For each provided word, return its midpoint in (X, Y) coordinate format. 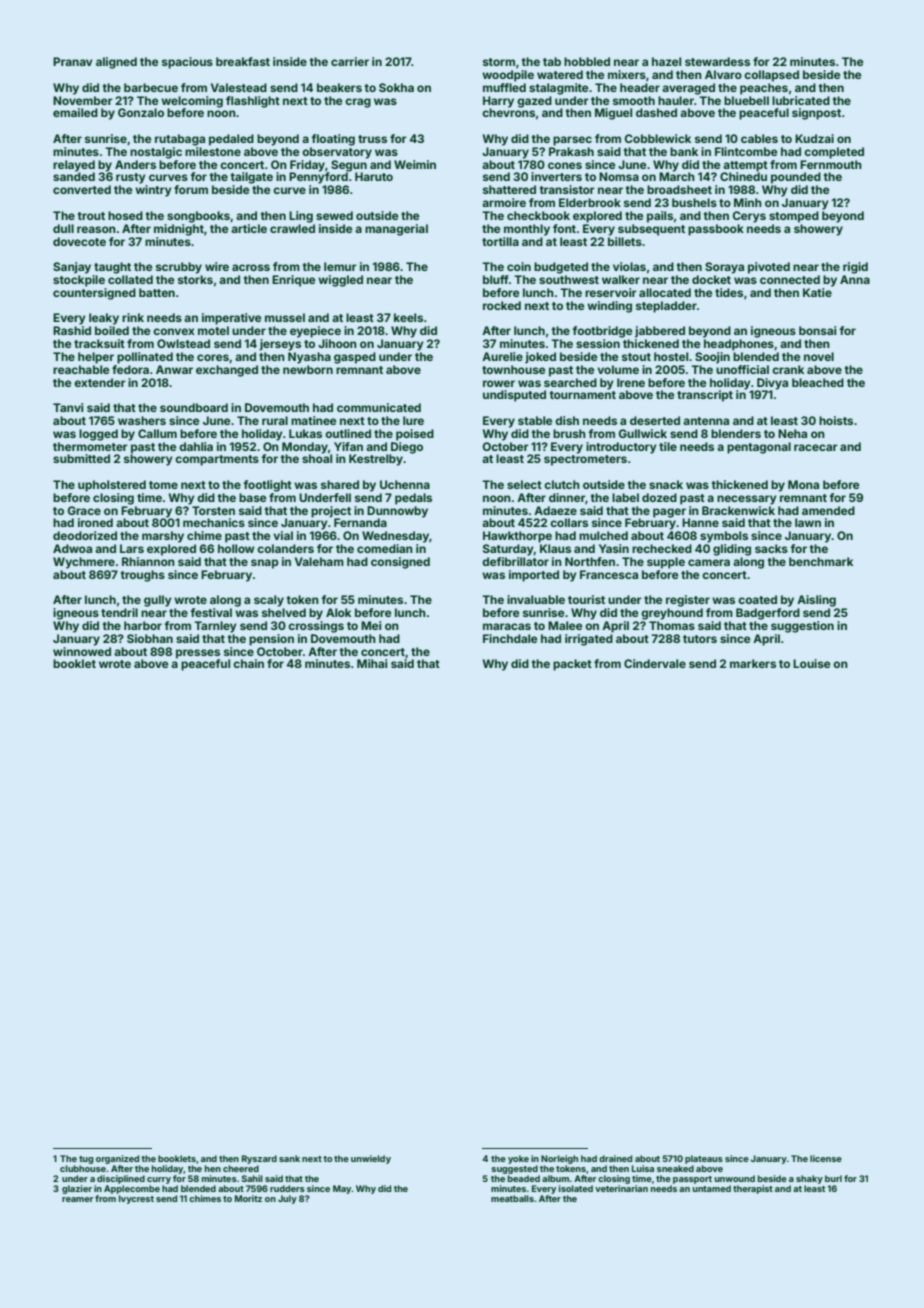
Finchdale (510, 638)
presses (198, 654)
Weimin (415, 164)
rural (275, 420)
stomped (794, 217)
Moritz (248, 1198)
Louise (811, 663)
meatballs (512, 1198)
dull (63, 228)
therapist (753, 1189)
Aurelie (502, 356)
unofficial (742, 369)
